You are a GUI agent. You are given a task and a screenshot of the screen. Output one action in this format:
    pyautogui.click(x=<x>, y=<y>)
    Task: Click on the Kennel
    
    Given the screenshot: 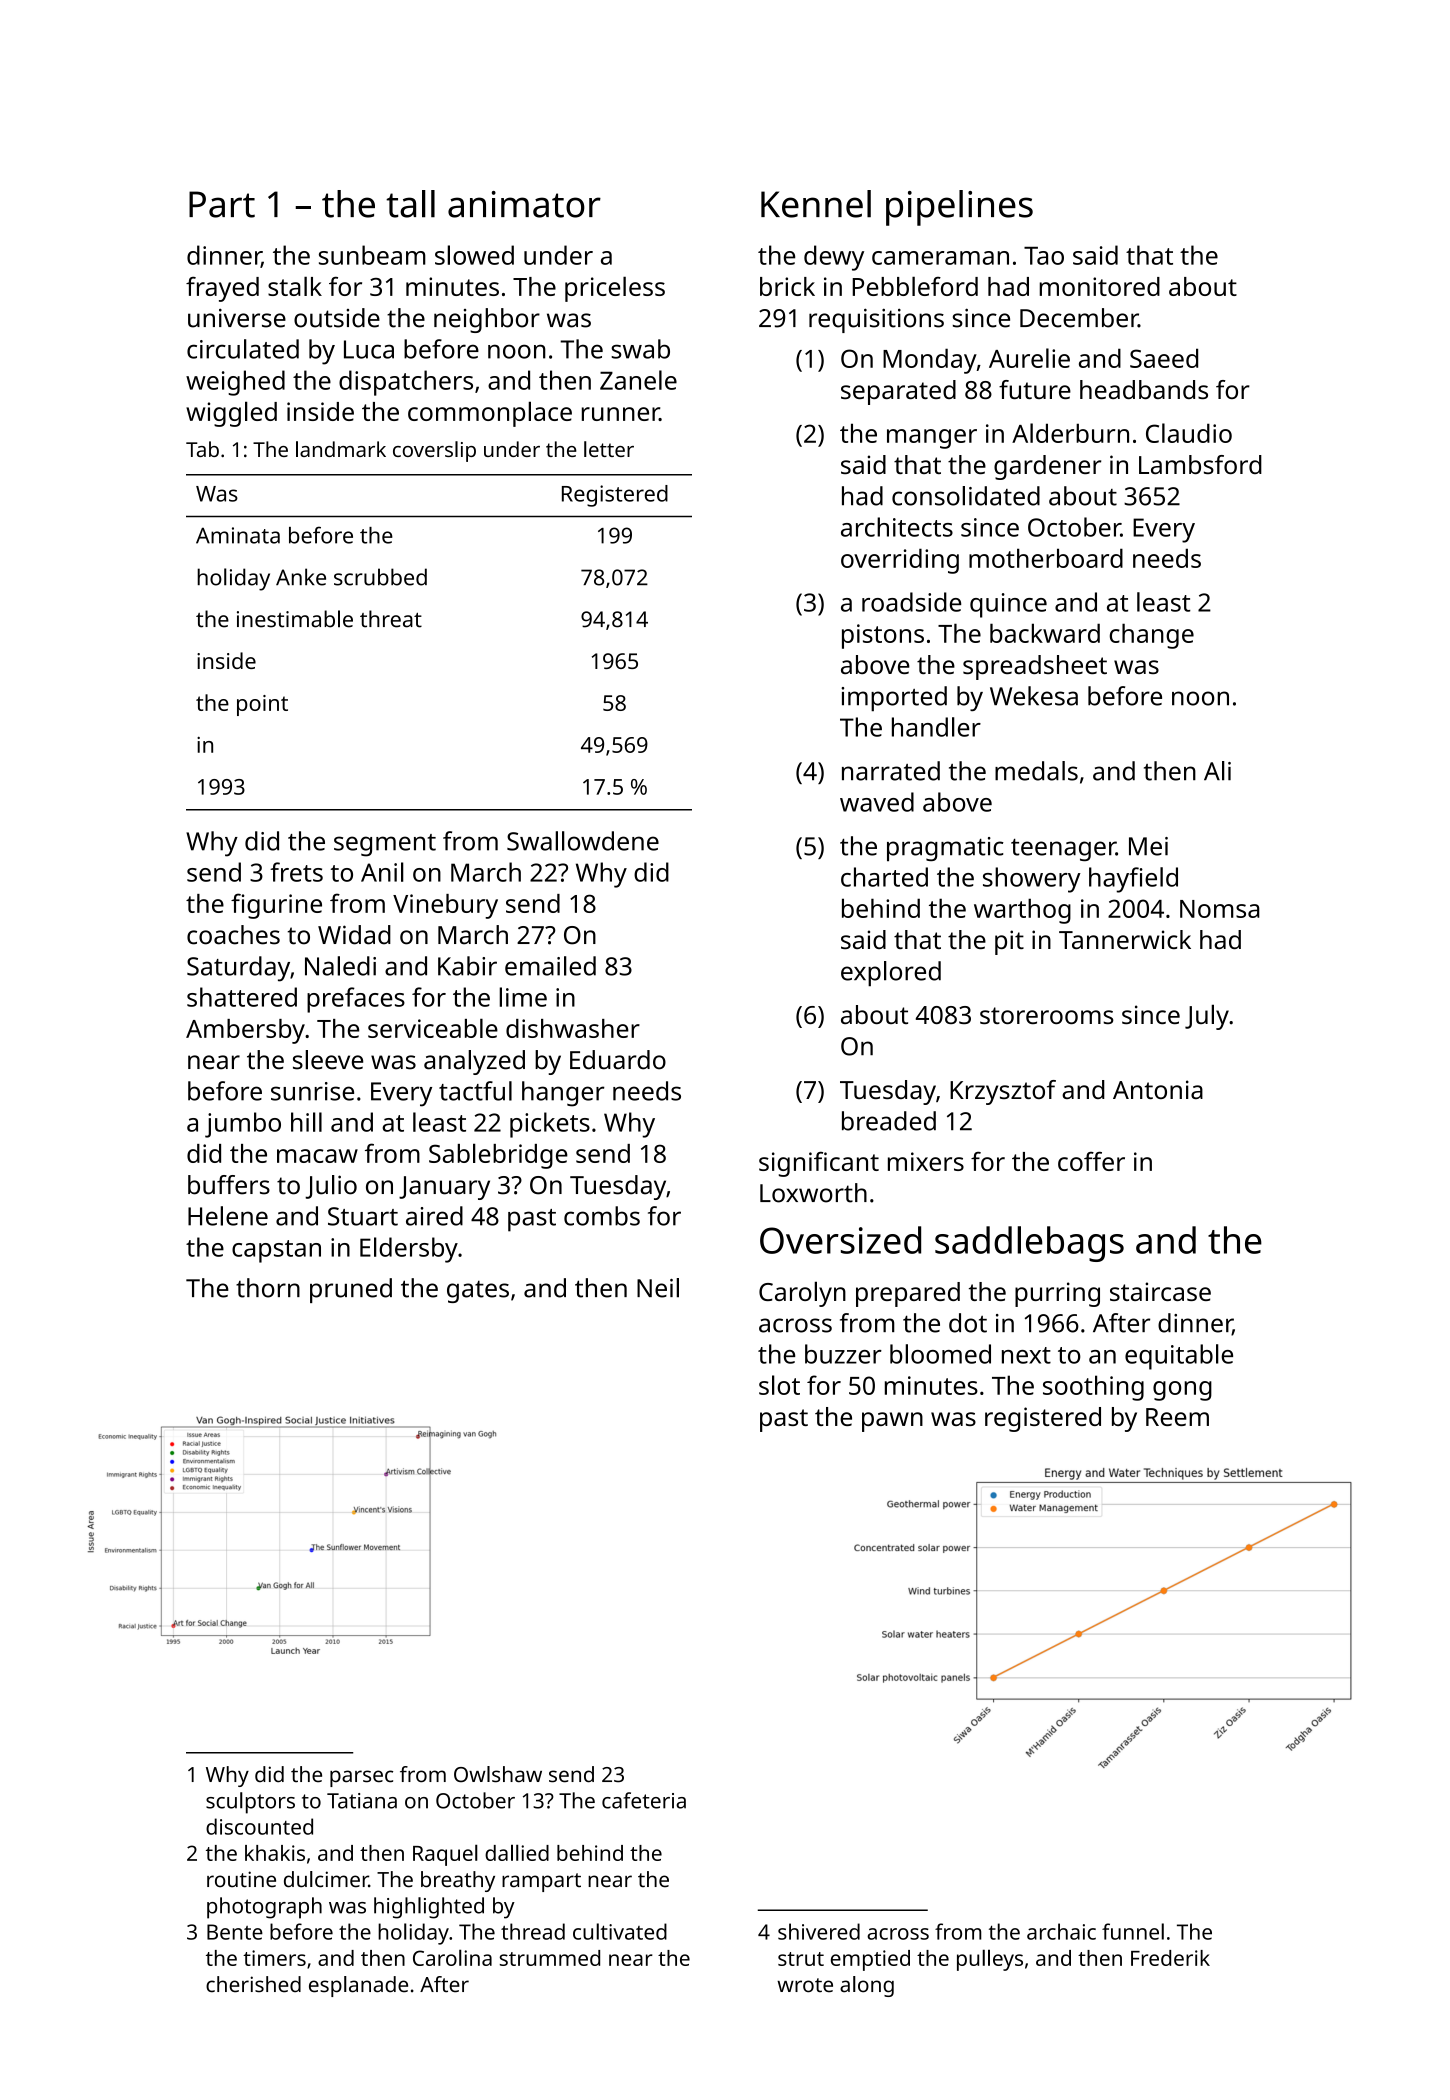 What is the action you would take?
    pyautogui.click(x=816, y=204)
